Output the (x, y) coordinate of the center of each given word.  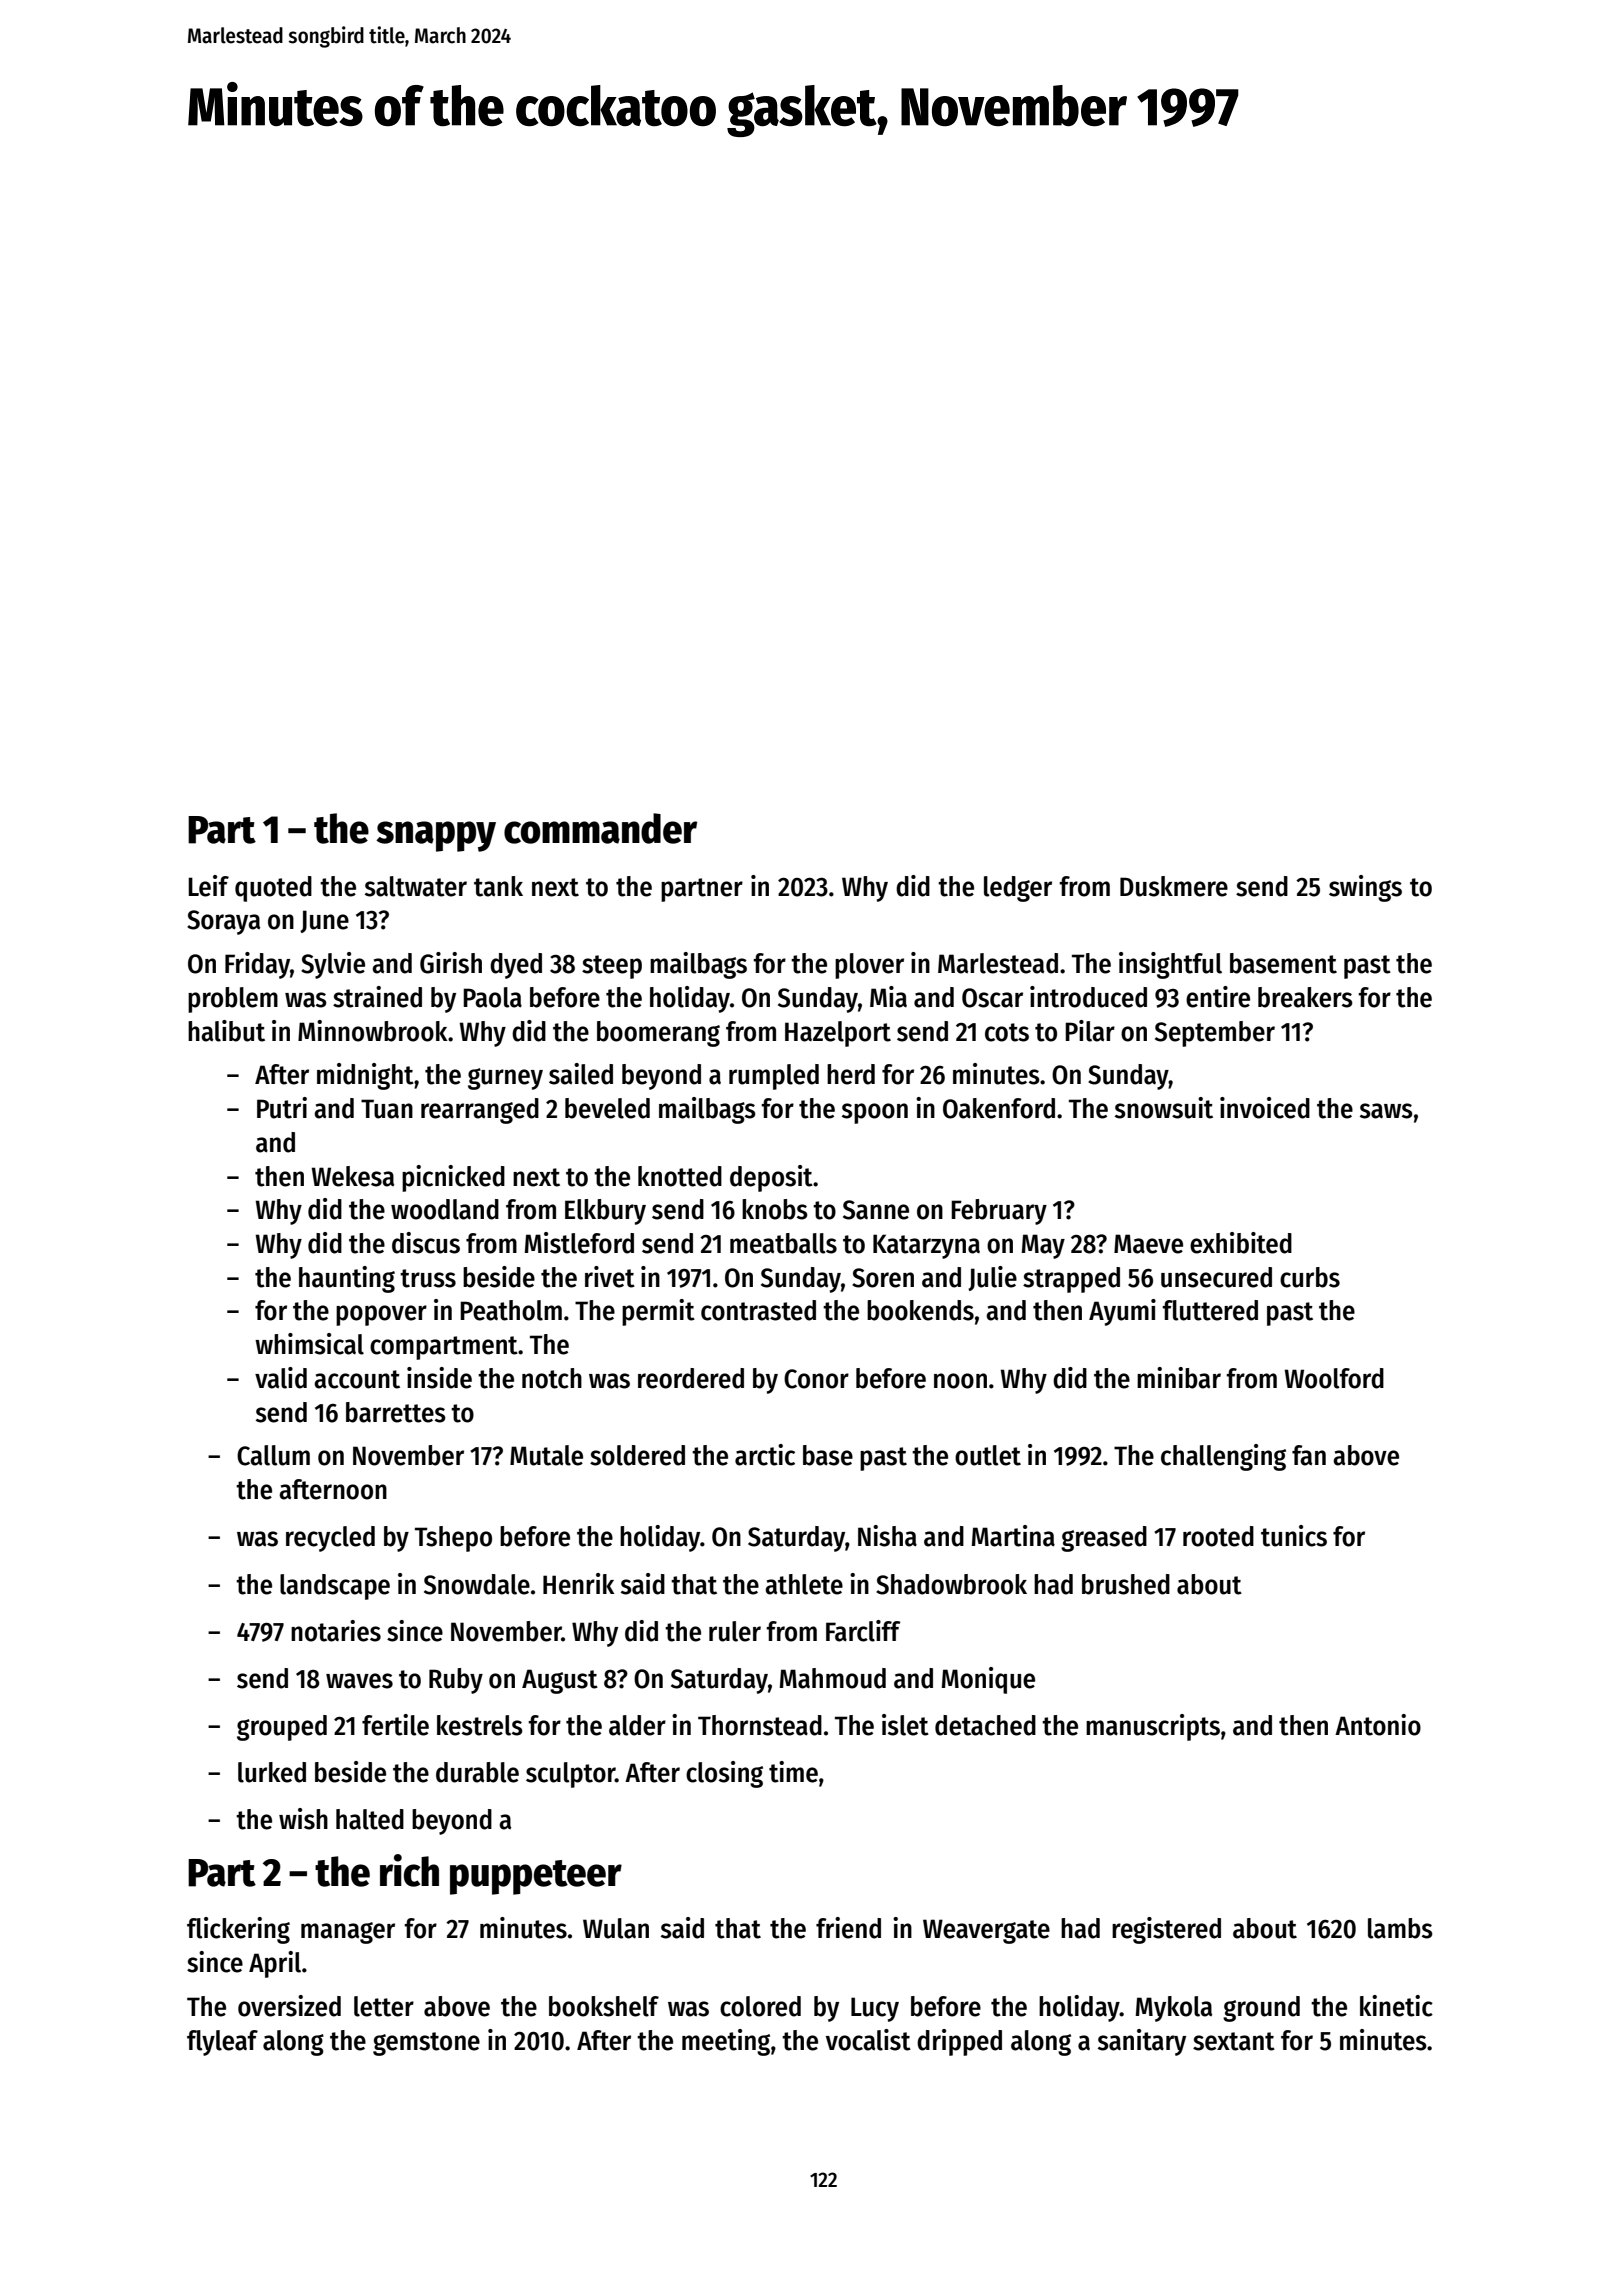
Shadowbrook (951, 1584)
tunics (1294, 1536)
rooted (1218, 1536)
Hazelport (838, 1034)
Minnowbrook (373, 1031)
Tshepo (453, 1539)
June (324, 921)
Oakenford (999, 1108)
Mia (888, 997)
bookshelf (604, 2006)
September (1215, 1034)
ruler (735, 1631)
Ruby (456, 1681)
